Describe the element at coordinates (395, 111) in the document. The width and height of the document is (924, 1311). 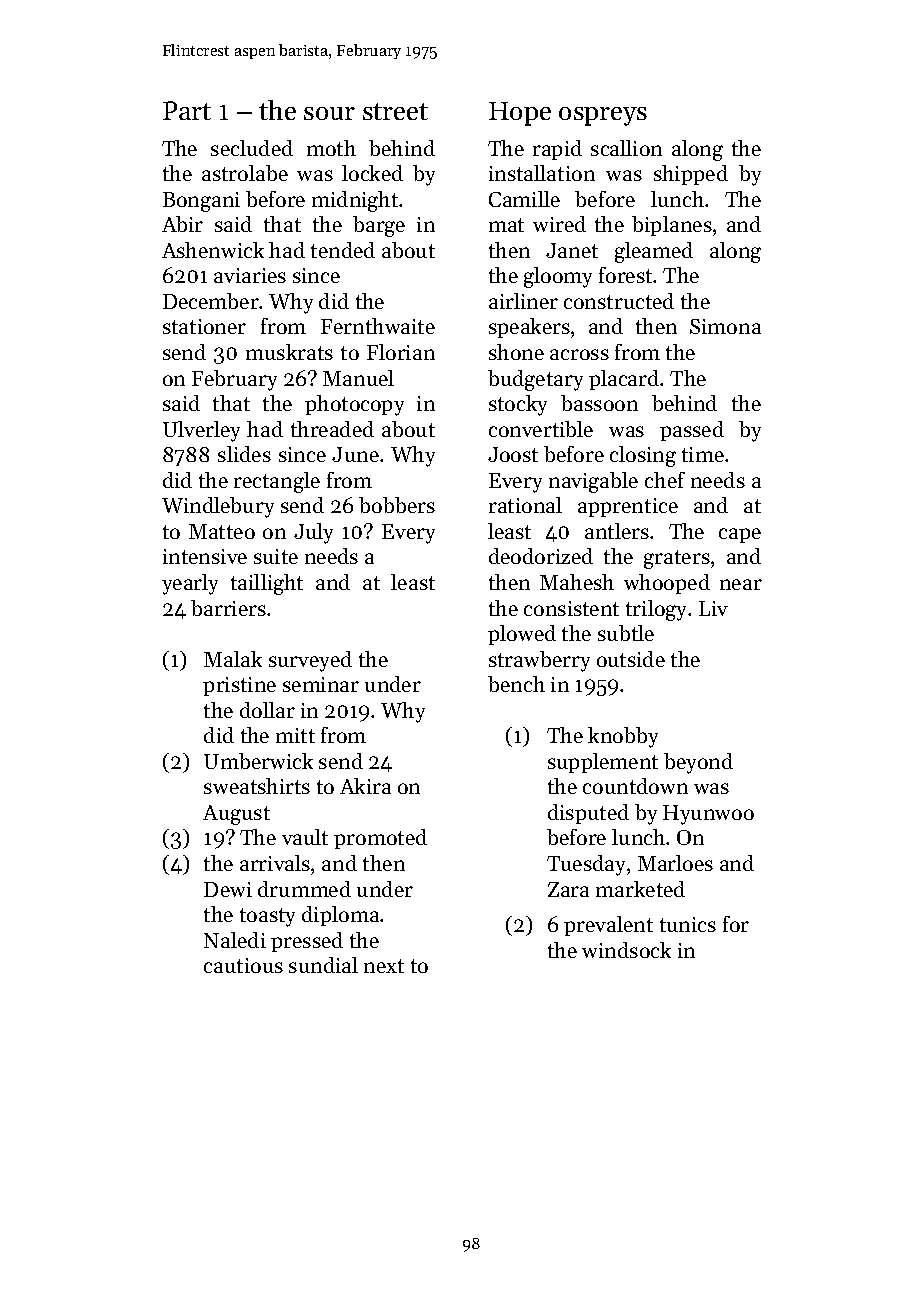
I see `street` at that location.
